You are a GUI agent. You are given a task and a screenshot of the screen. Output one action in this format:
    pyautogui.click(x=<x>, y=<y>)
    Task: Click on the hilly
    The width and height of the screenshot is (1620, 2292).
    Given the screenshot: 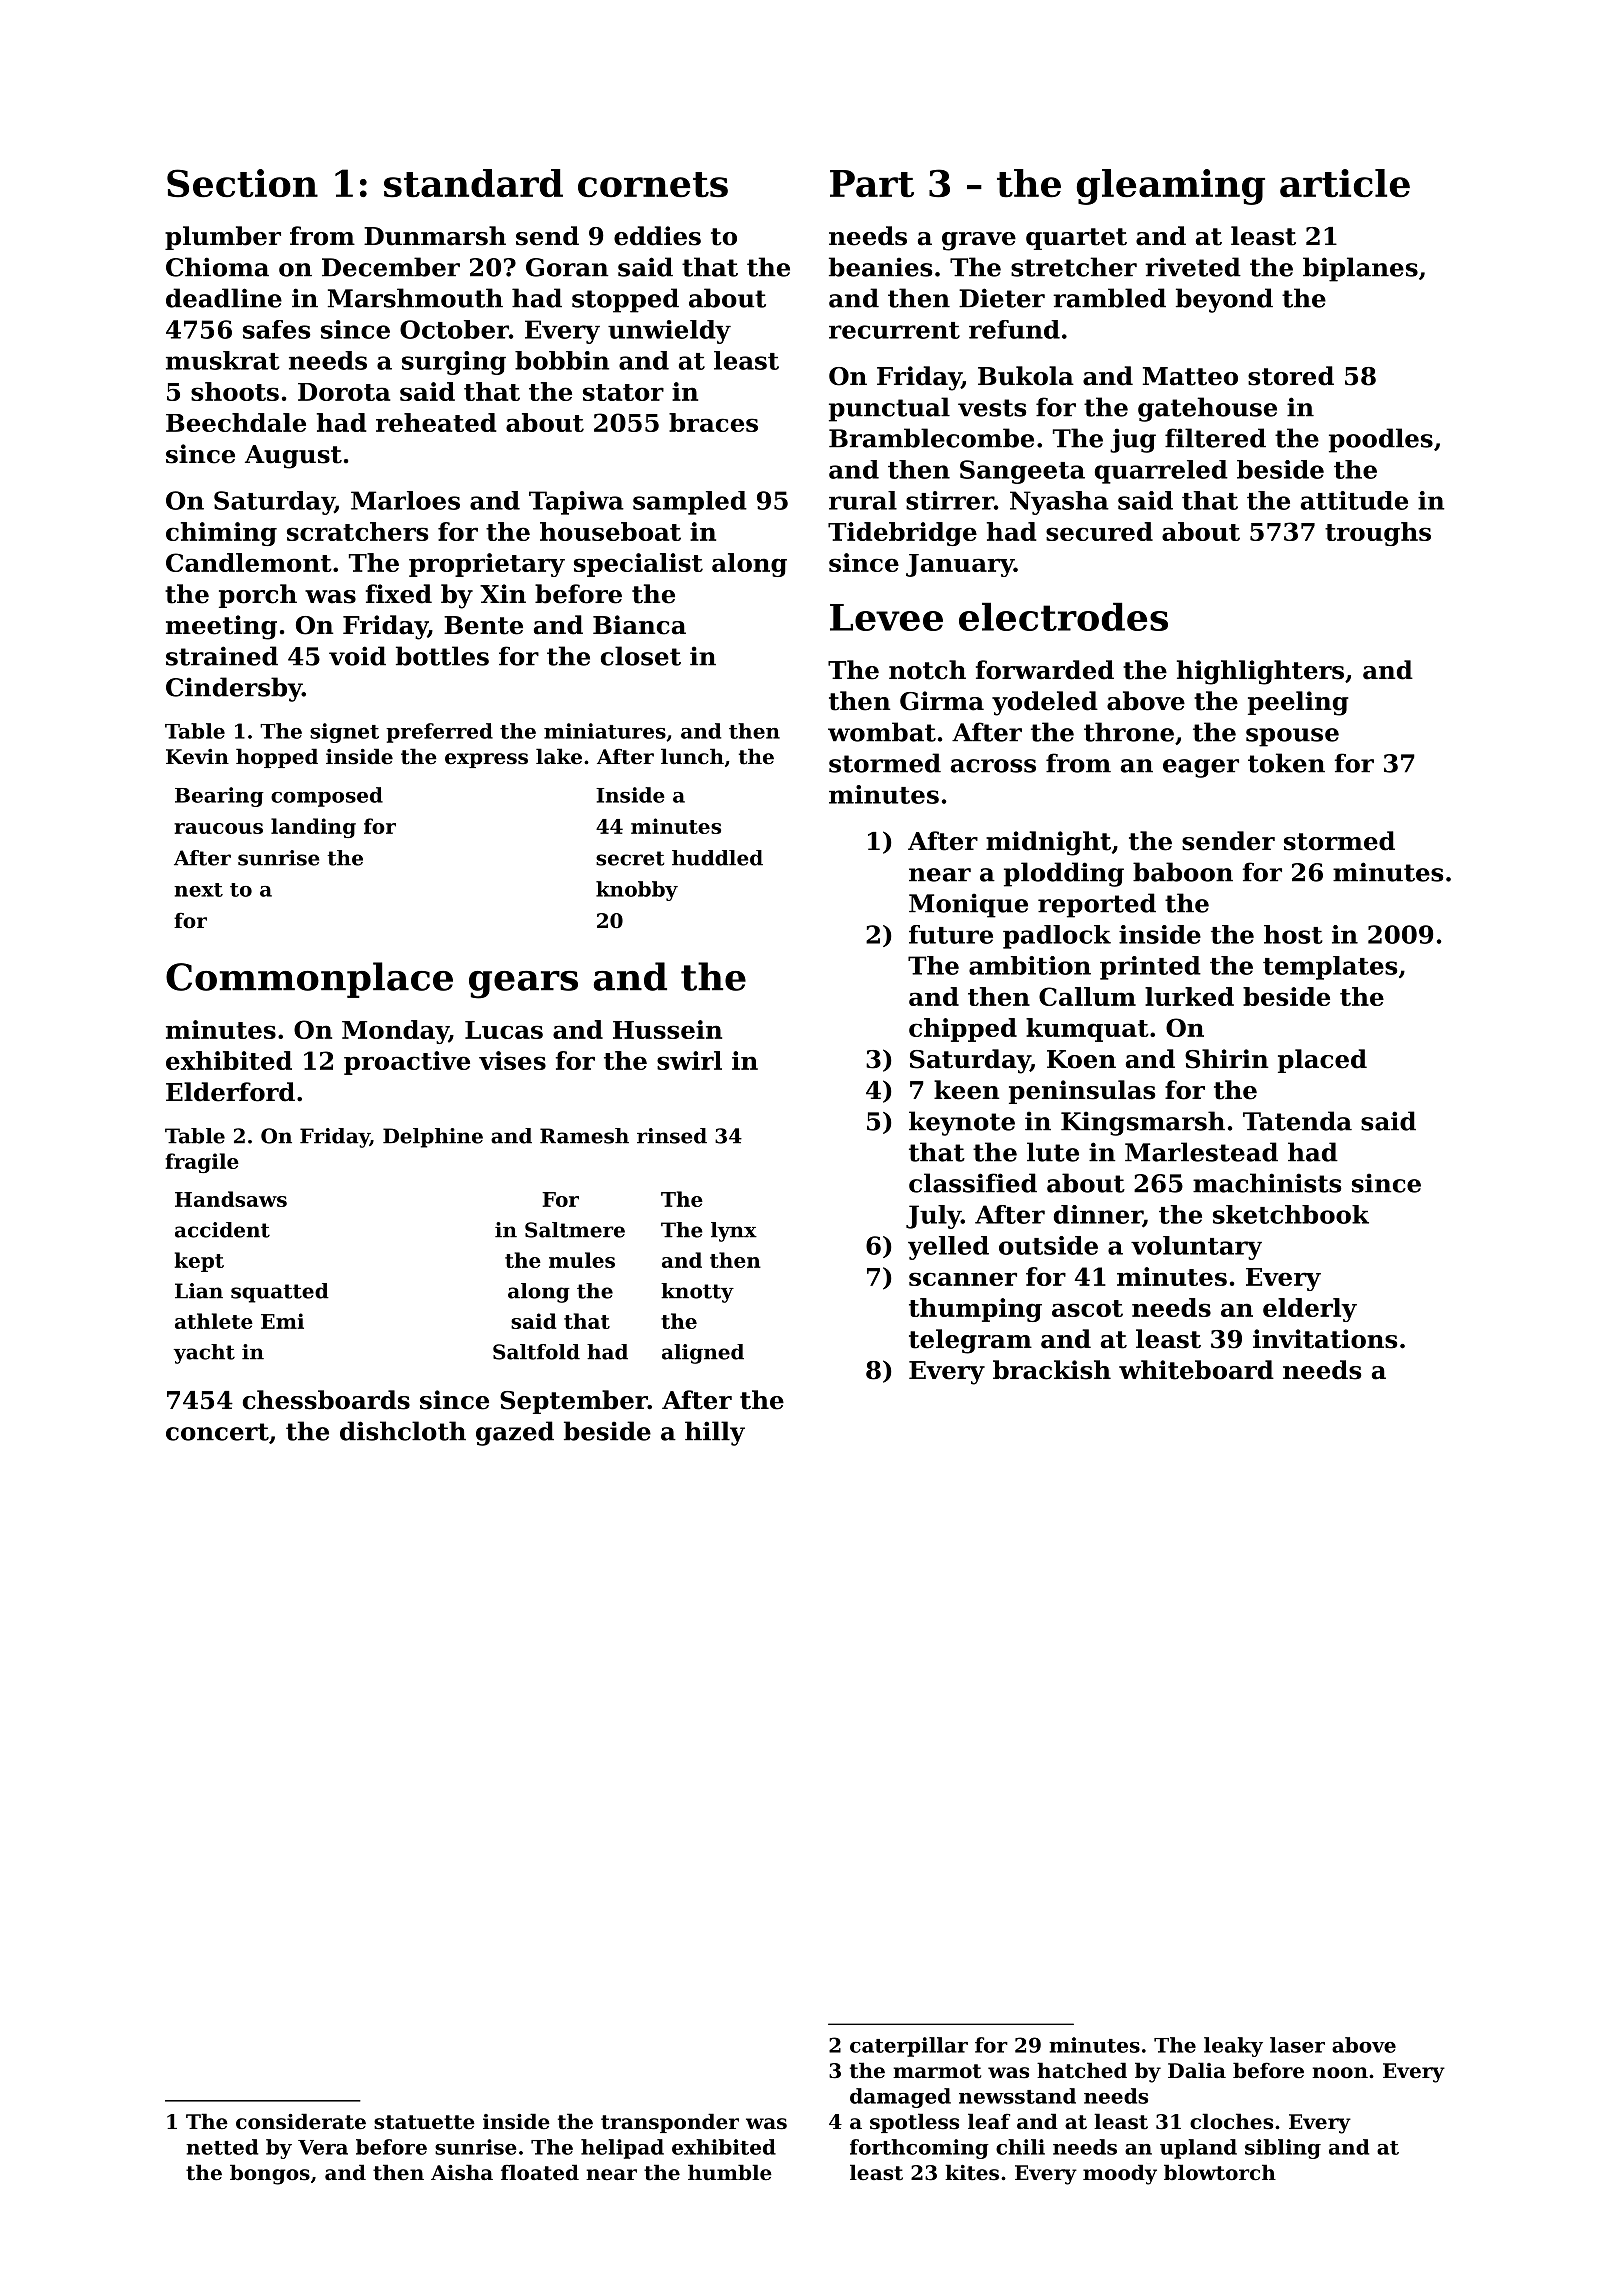 What is the action you would take?
    pyautogui.click(x=715, y=1433)
